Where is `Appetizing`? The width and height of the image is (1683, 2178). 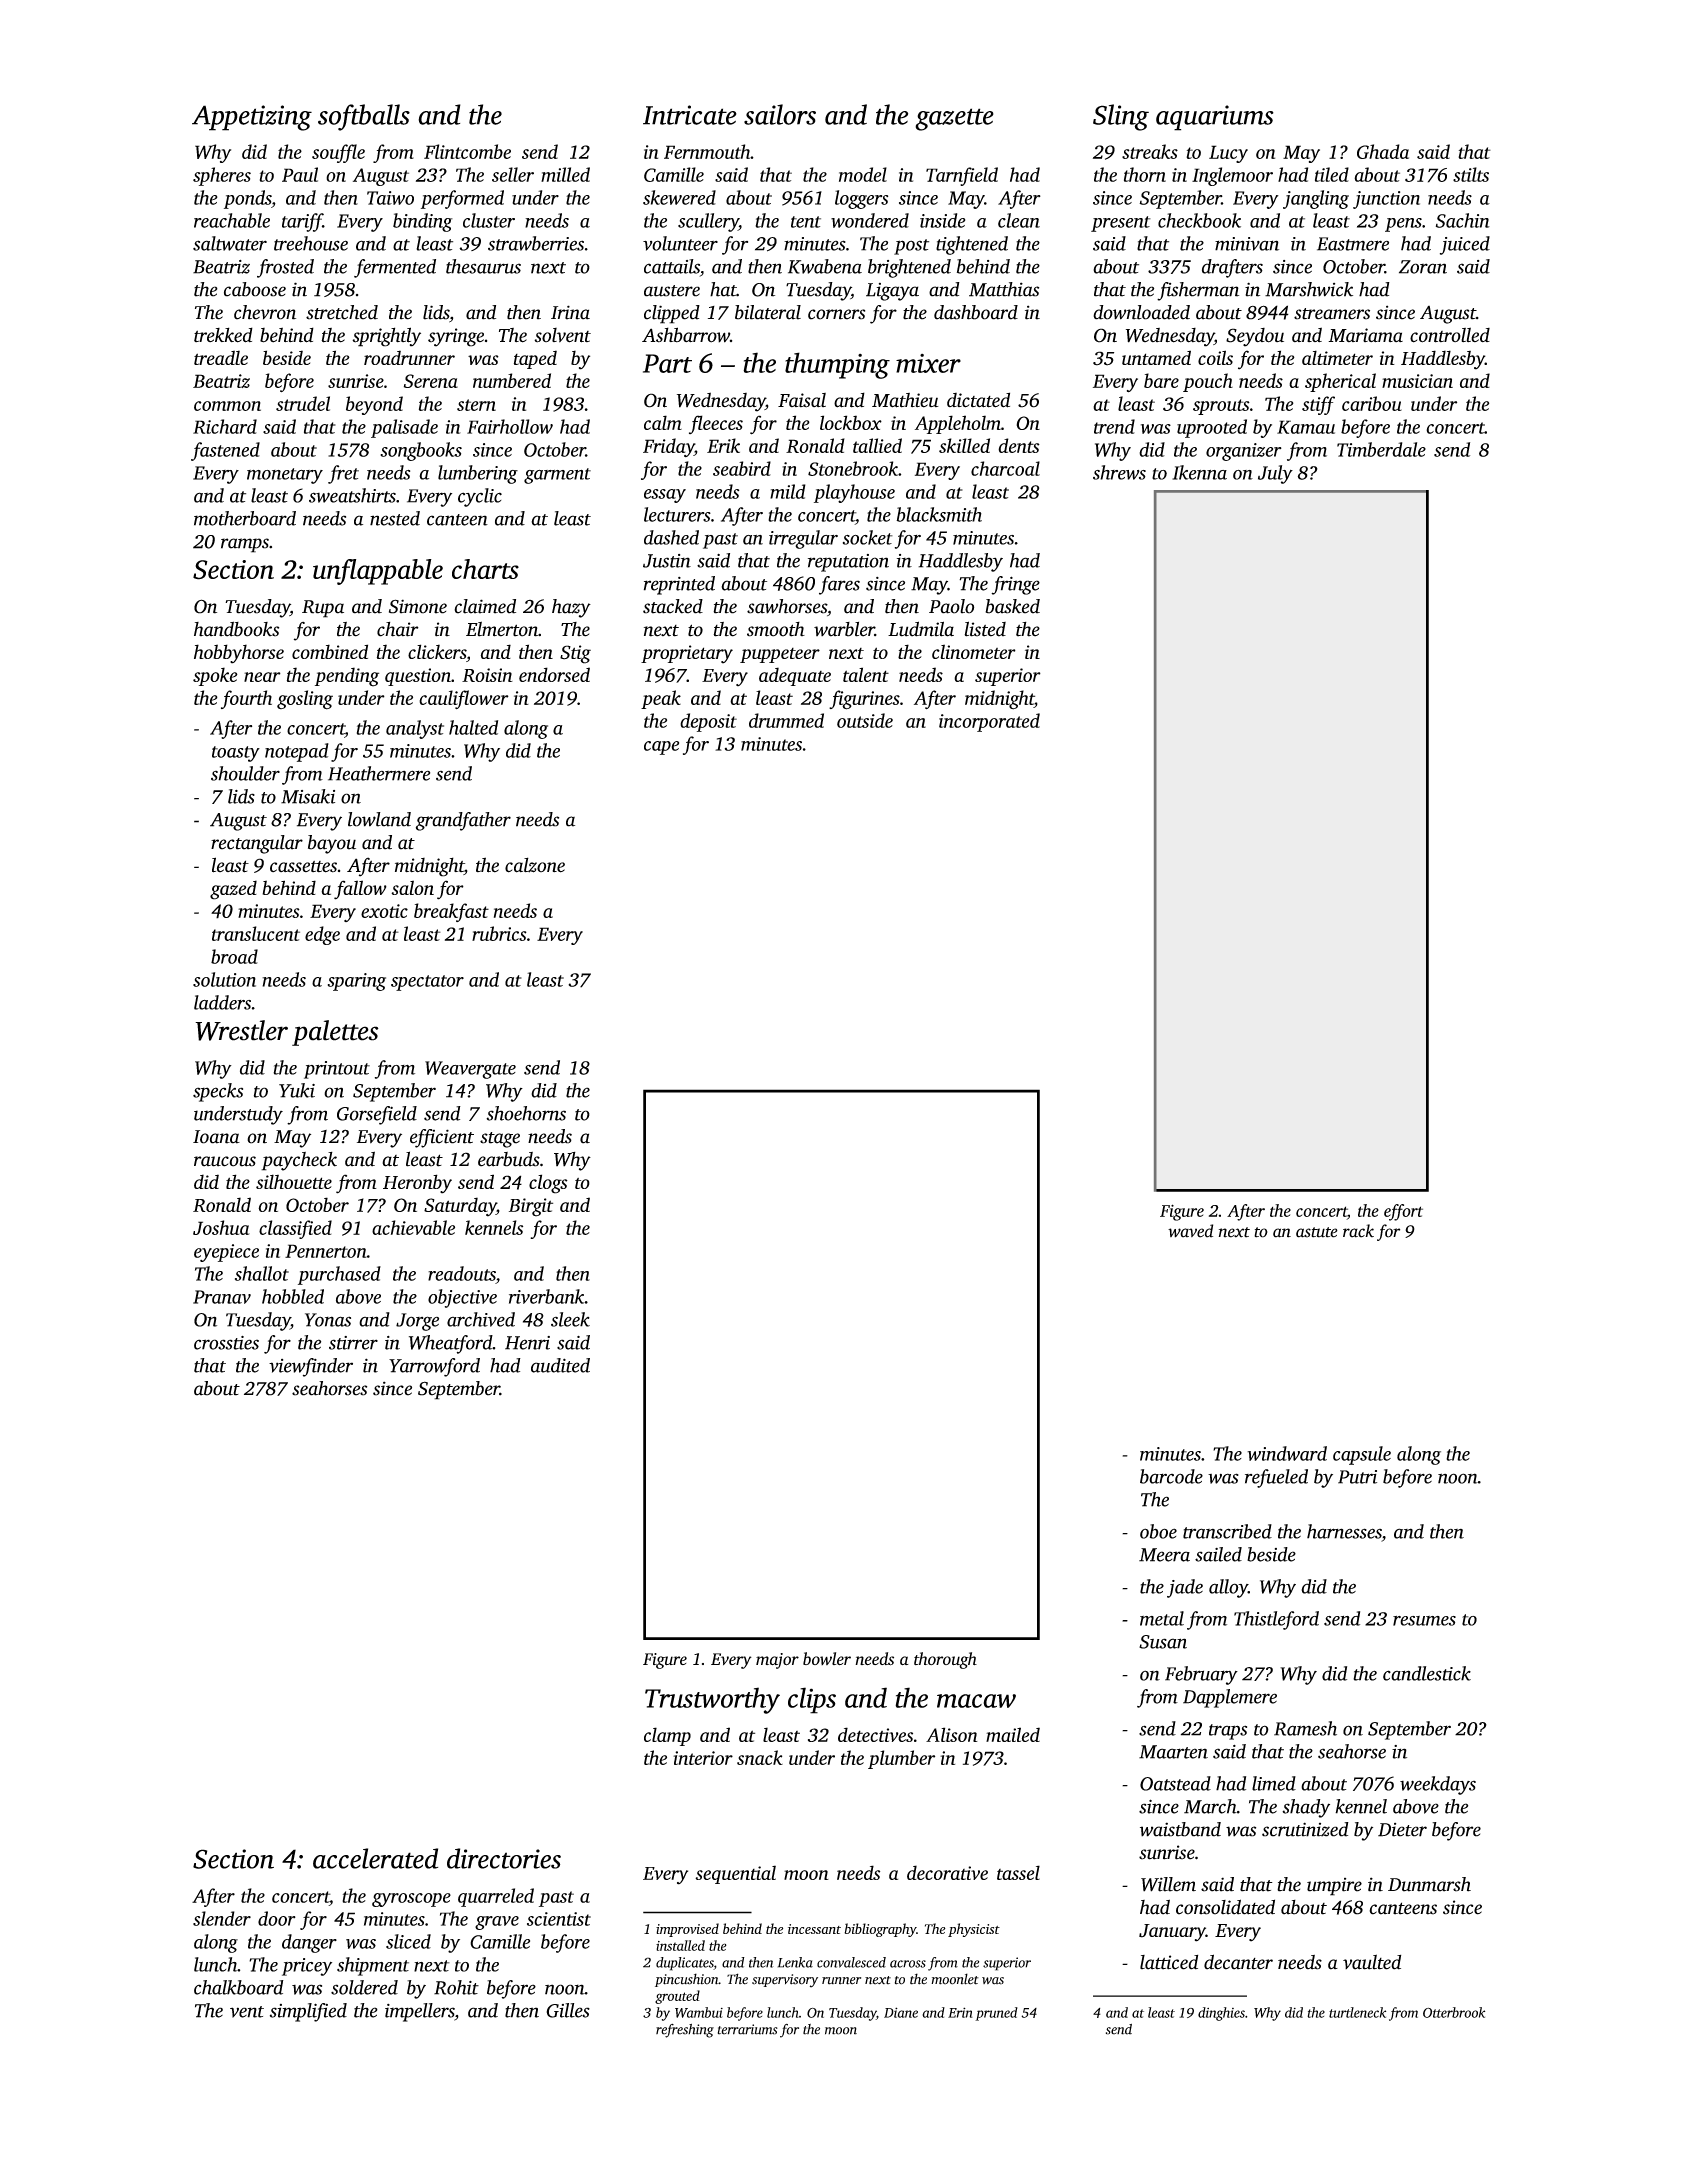
Appetizing is located at coordinates (252, 118).
